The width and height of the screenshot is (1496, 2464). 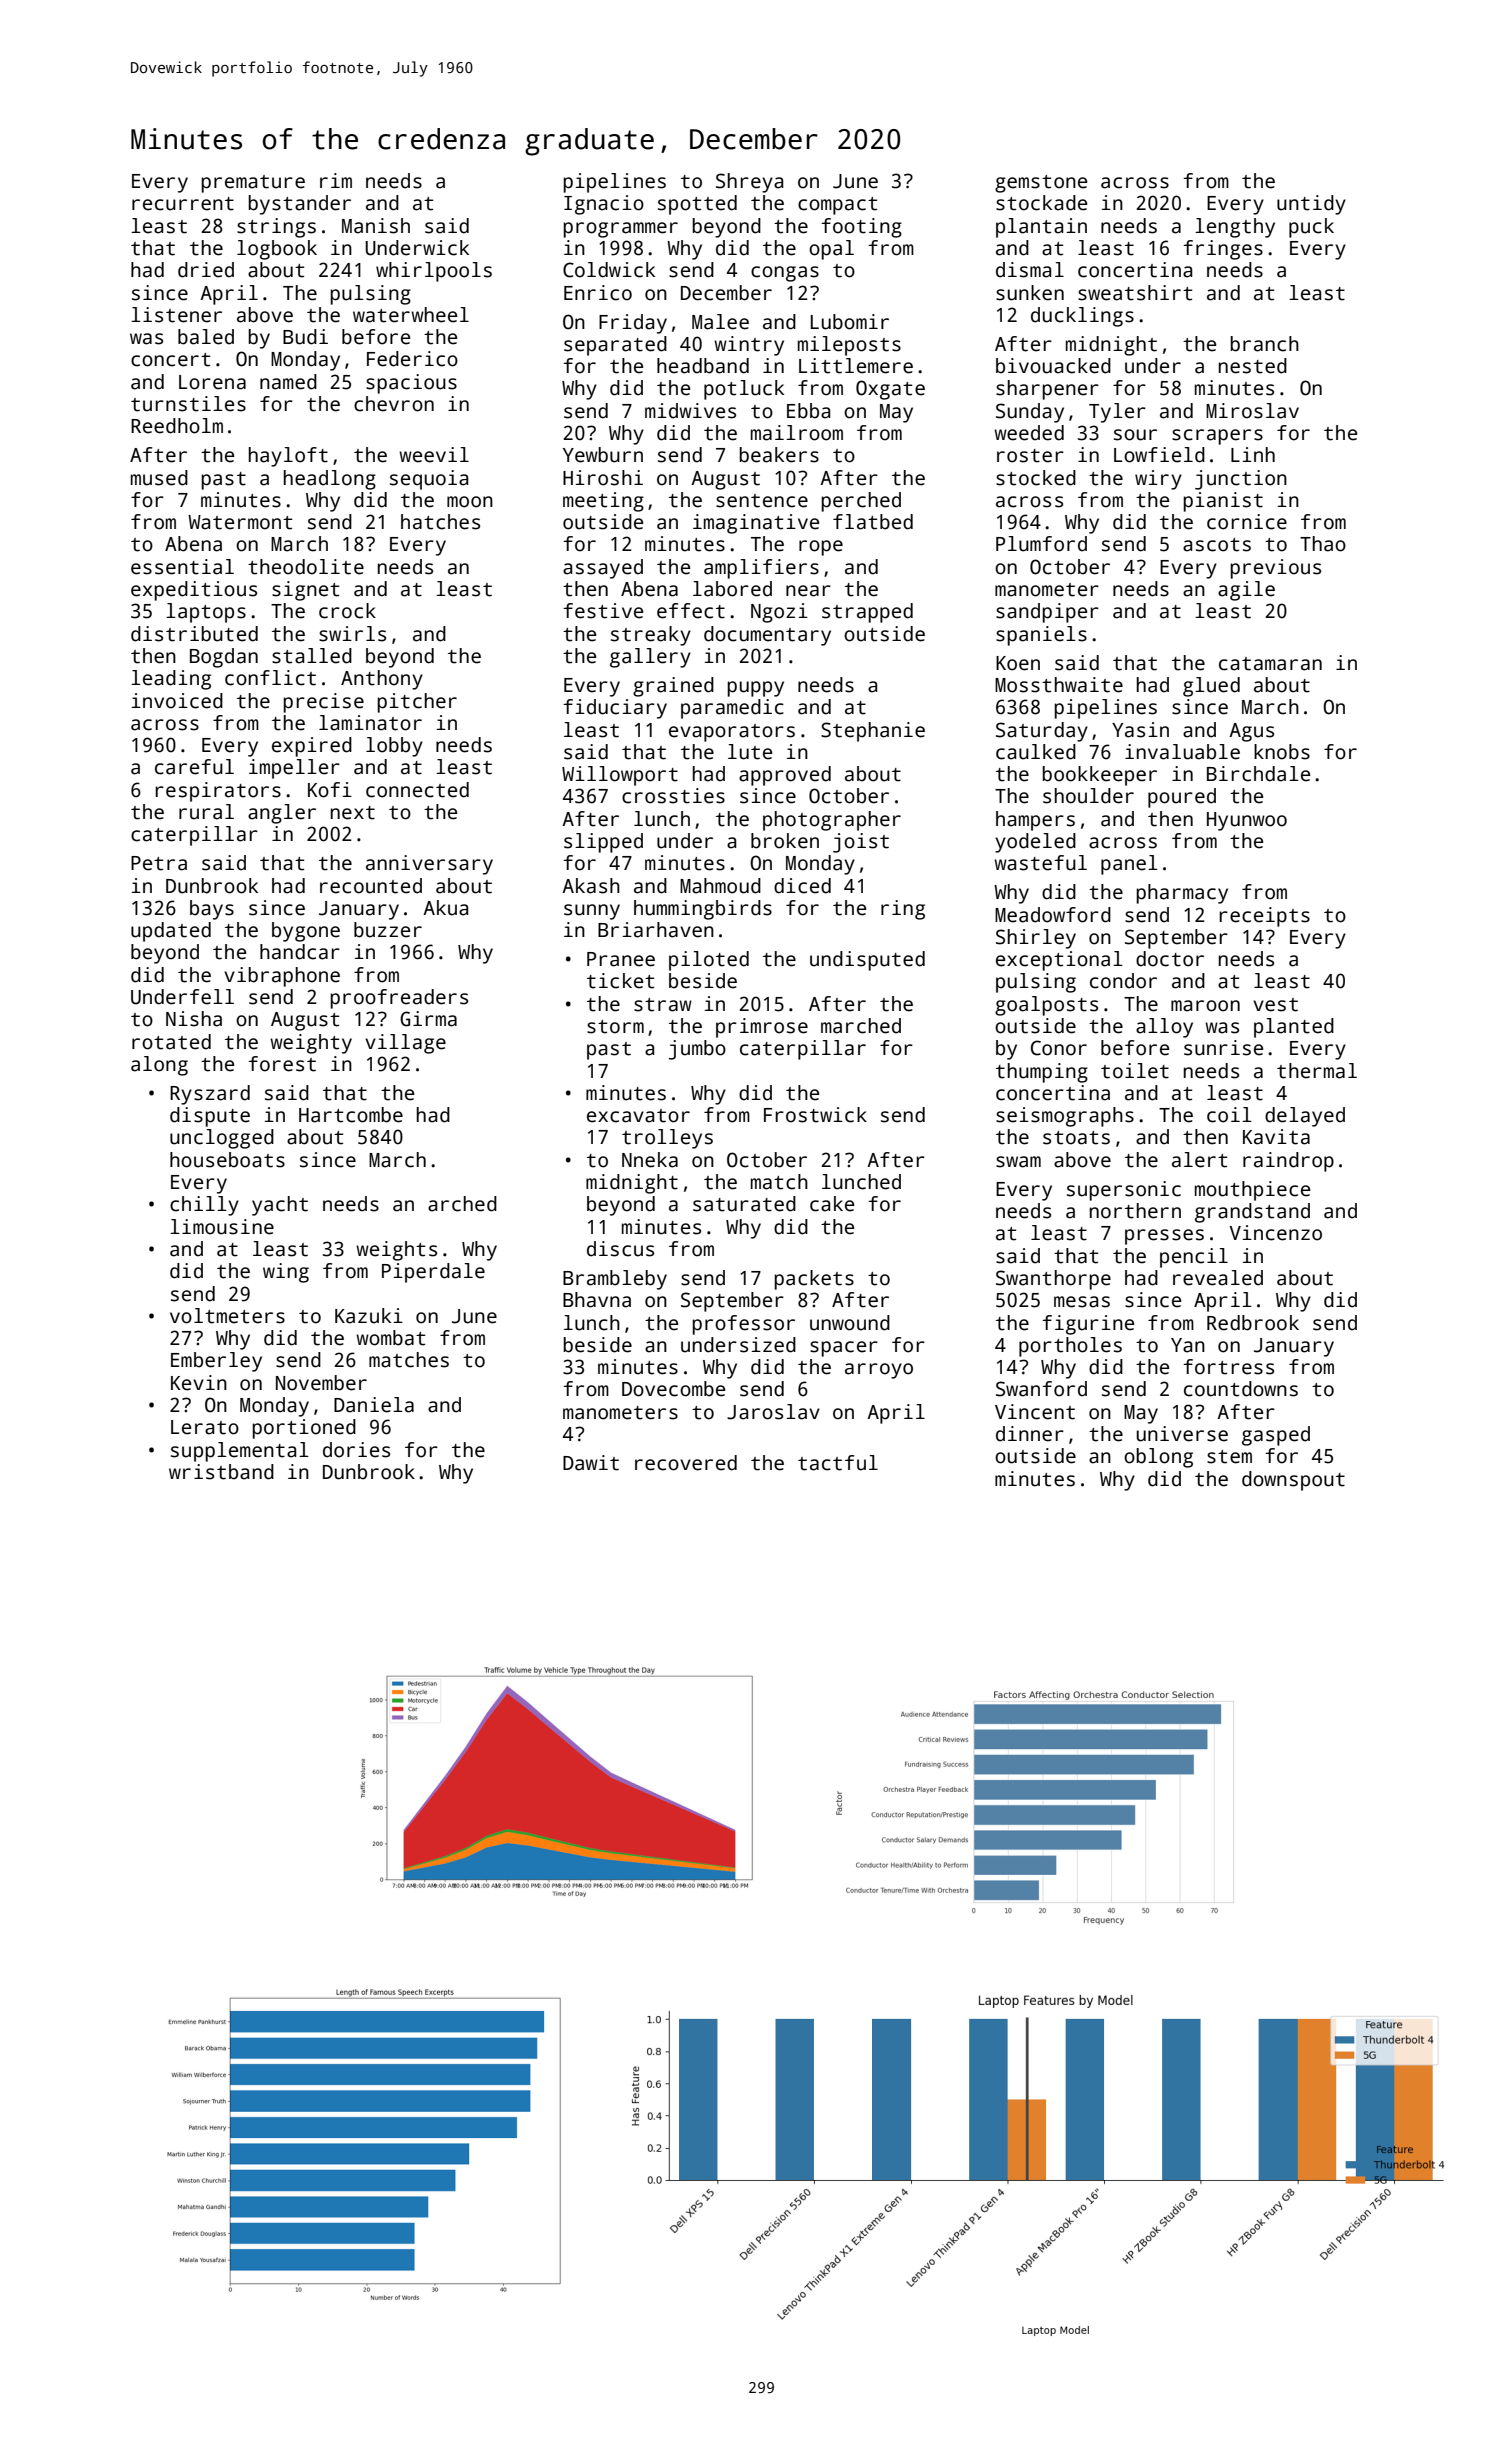 What do you see at coordinates (183, 204) in the screenshot?
I see `recurrent` at bounding box center [183, 204].
